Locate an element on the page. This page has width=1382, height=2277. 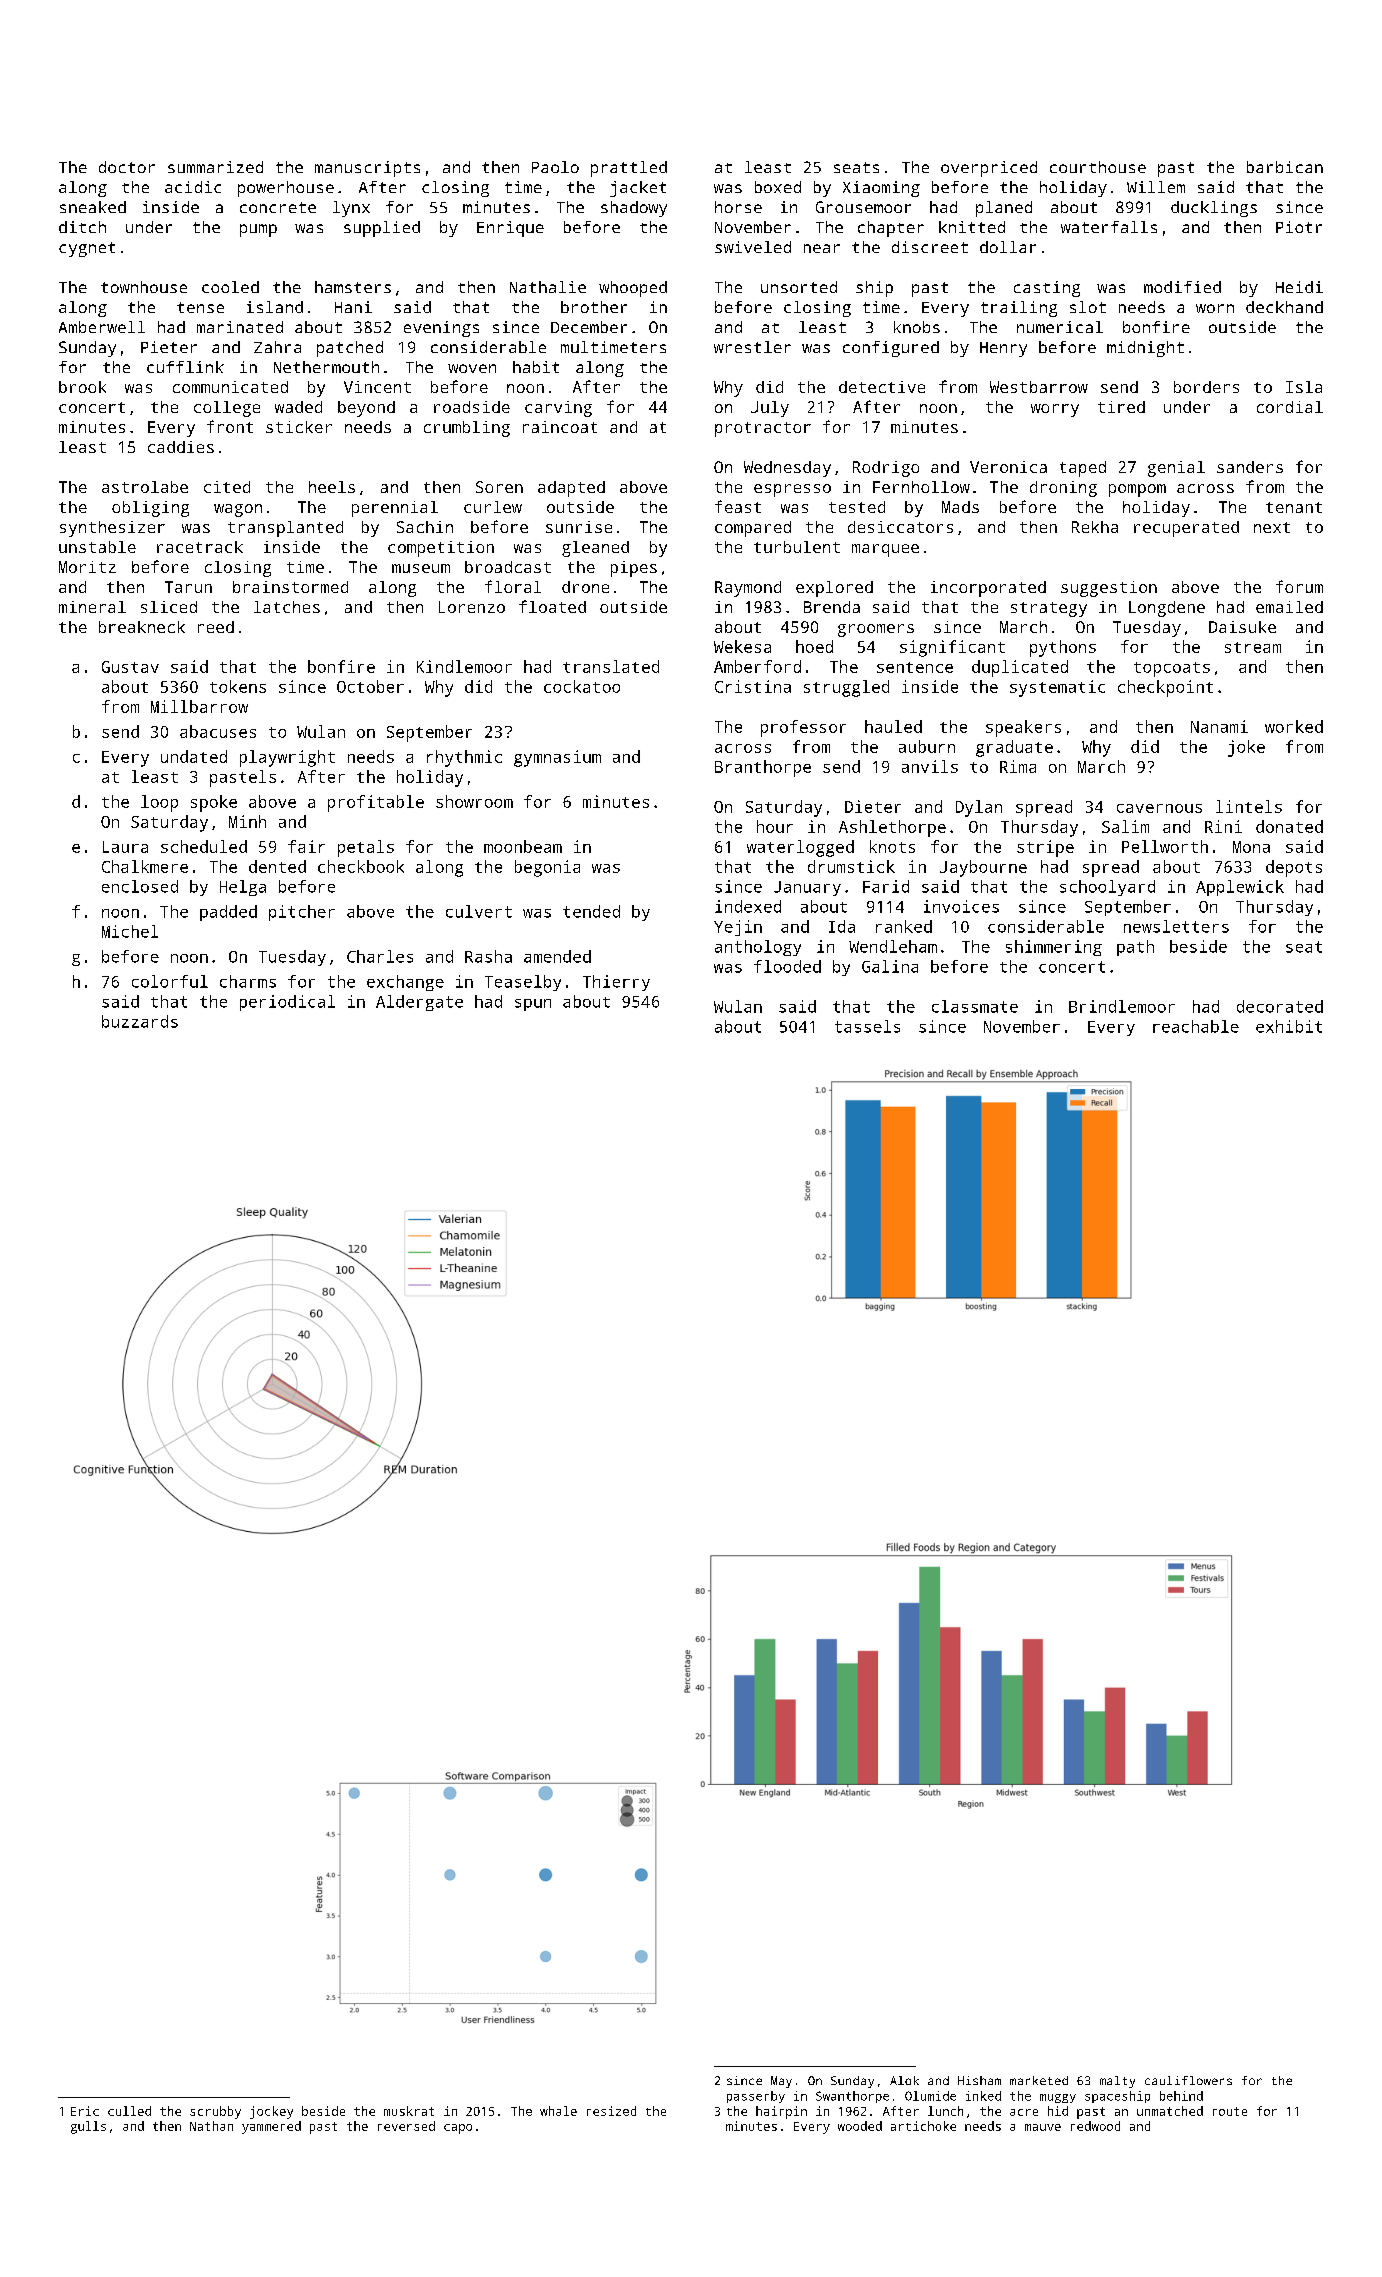
sneaked is located at coordinates (93, 207).
